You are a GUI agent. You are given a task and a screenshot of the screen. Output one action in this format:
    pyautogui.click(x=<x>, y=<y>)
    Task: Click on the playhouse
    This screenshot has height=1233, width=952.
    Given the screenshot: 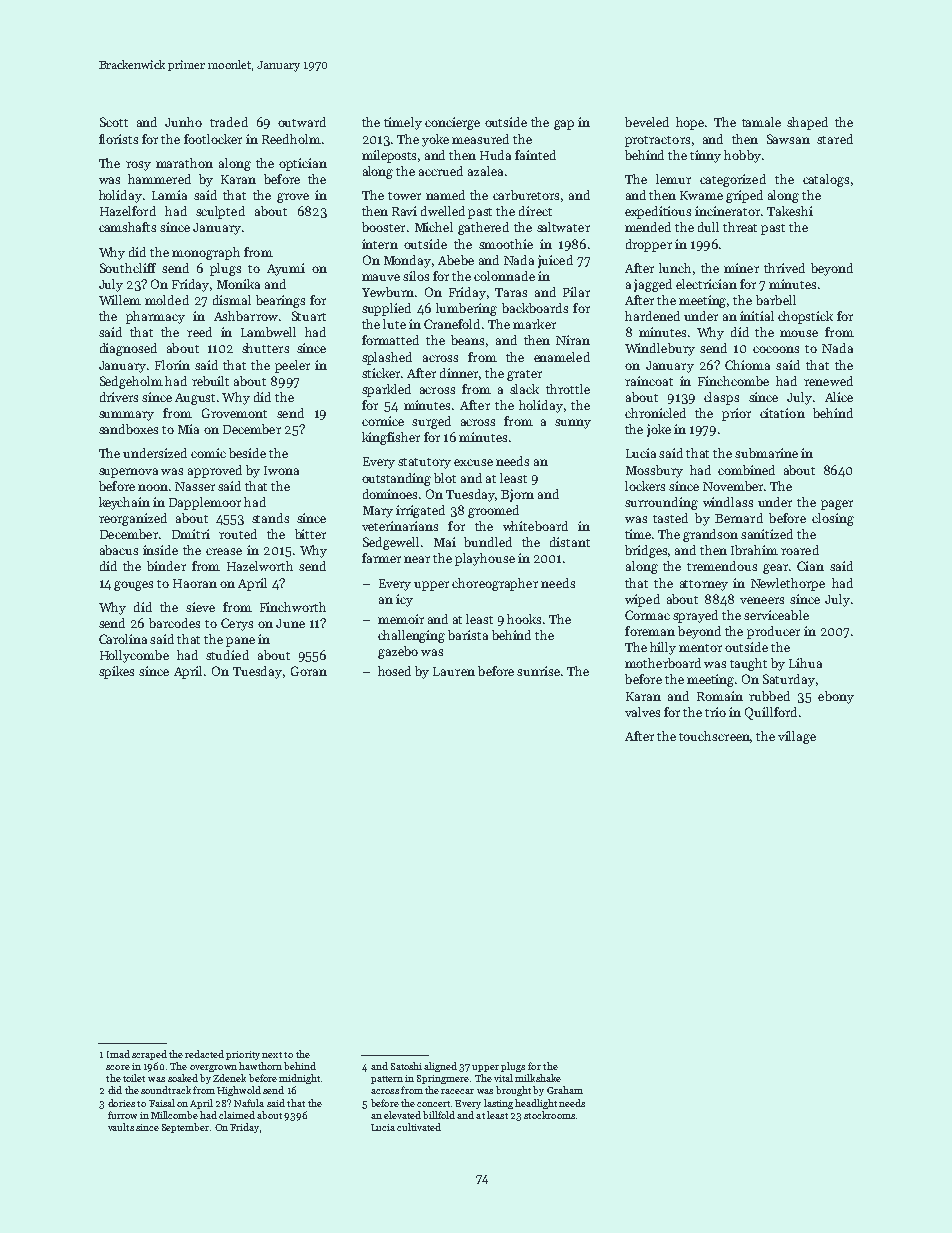 What is the action you would take?
    pyautogui.click(x=485, y=559)
